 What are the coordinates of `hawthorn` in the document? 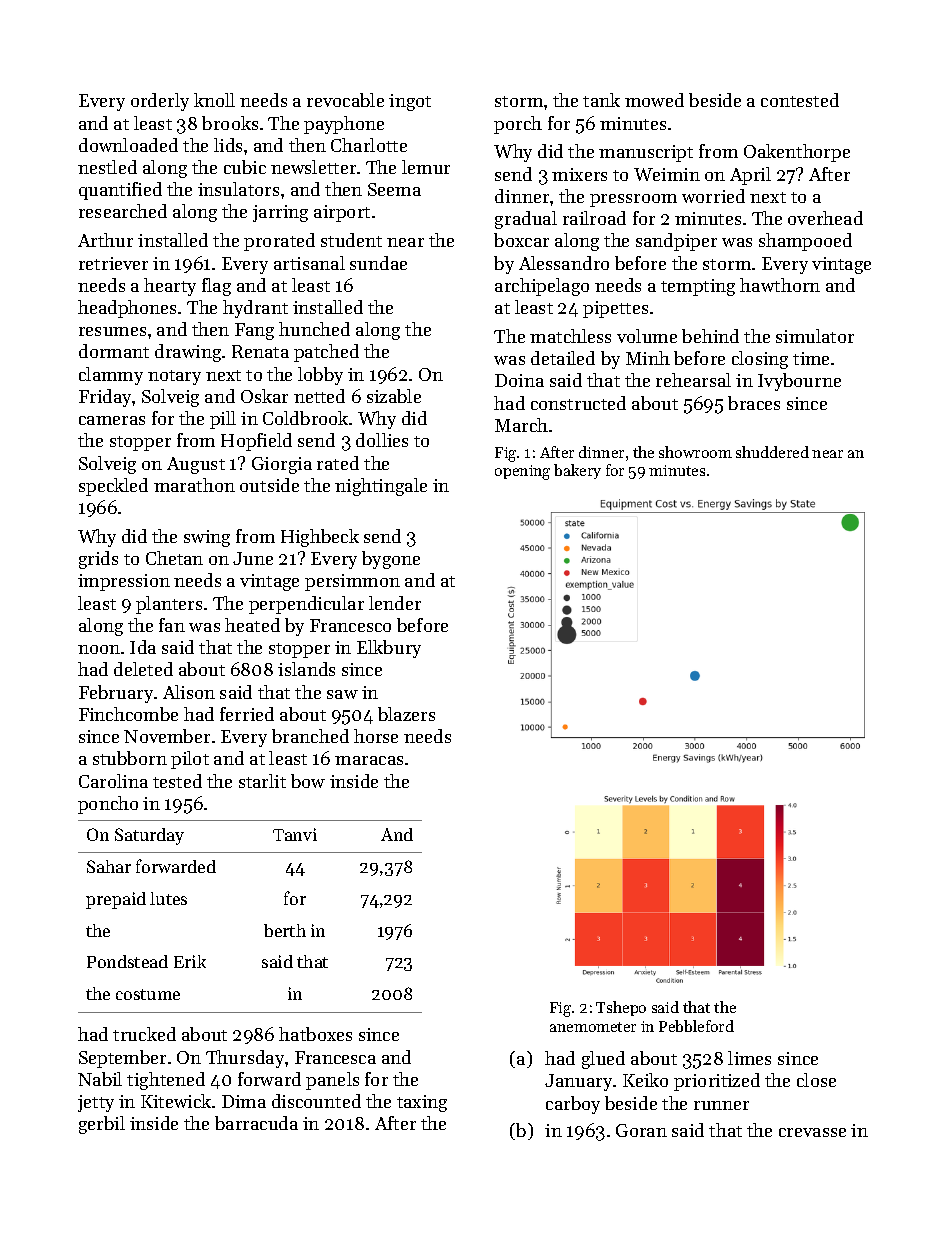 It's located at (780, 285).
